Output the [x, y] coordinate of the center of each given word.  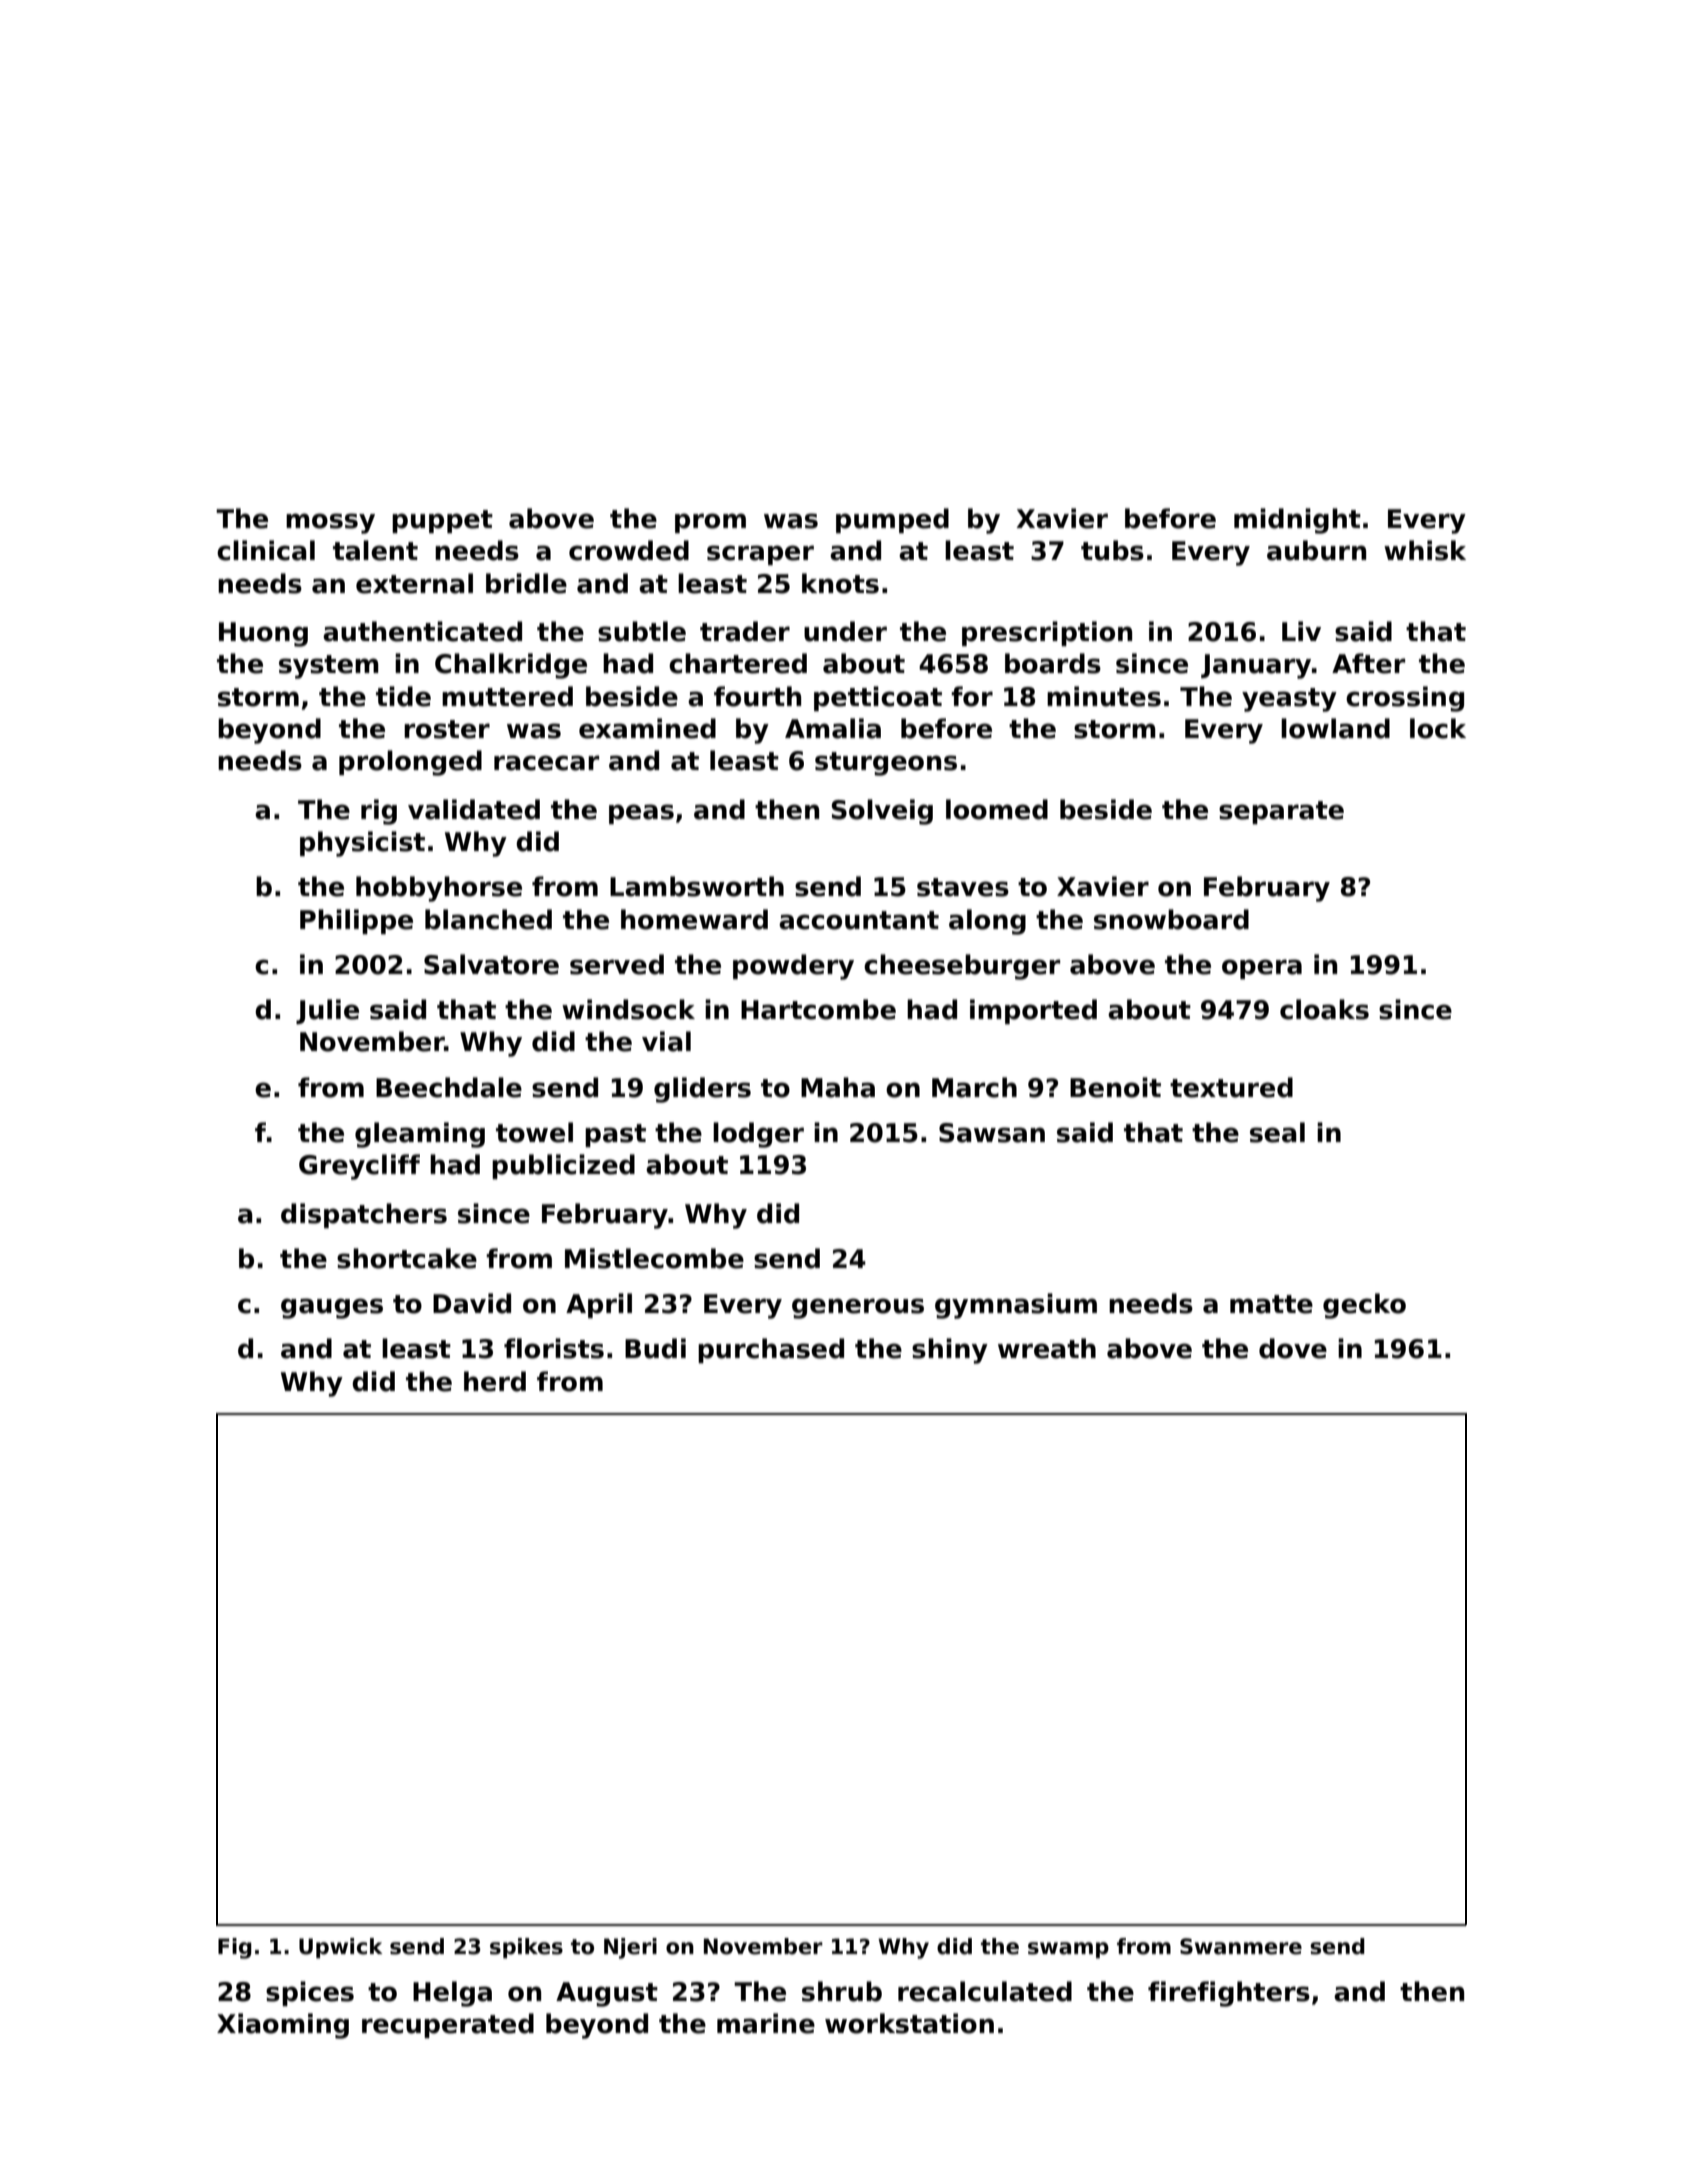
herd [495, 1381]
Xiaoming [283, 2026]
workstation [909, 2023]
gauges [332, 1308]
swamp [1068, 1950]
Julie [327, 1011]
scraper [760, 555]
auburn [1316, 550]
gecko [1364, 1306]
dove [1293, 1348]
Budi [655, 1348]
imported [1033, 1011]
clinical [266, 550]
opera [1262, 969]
